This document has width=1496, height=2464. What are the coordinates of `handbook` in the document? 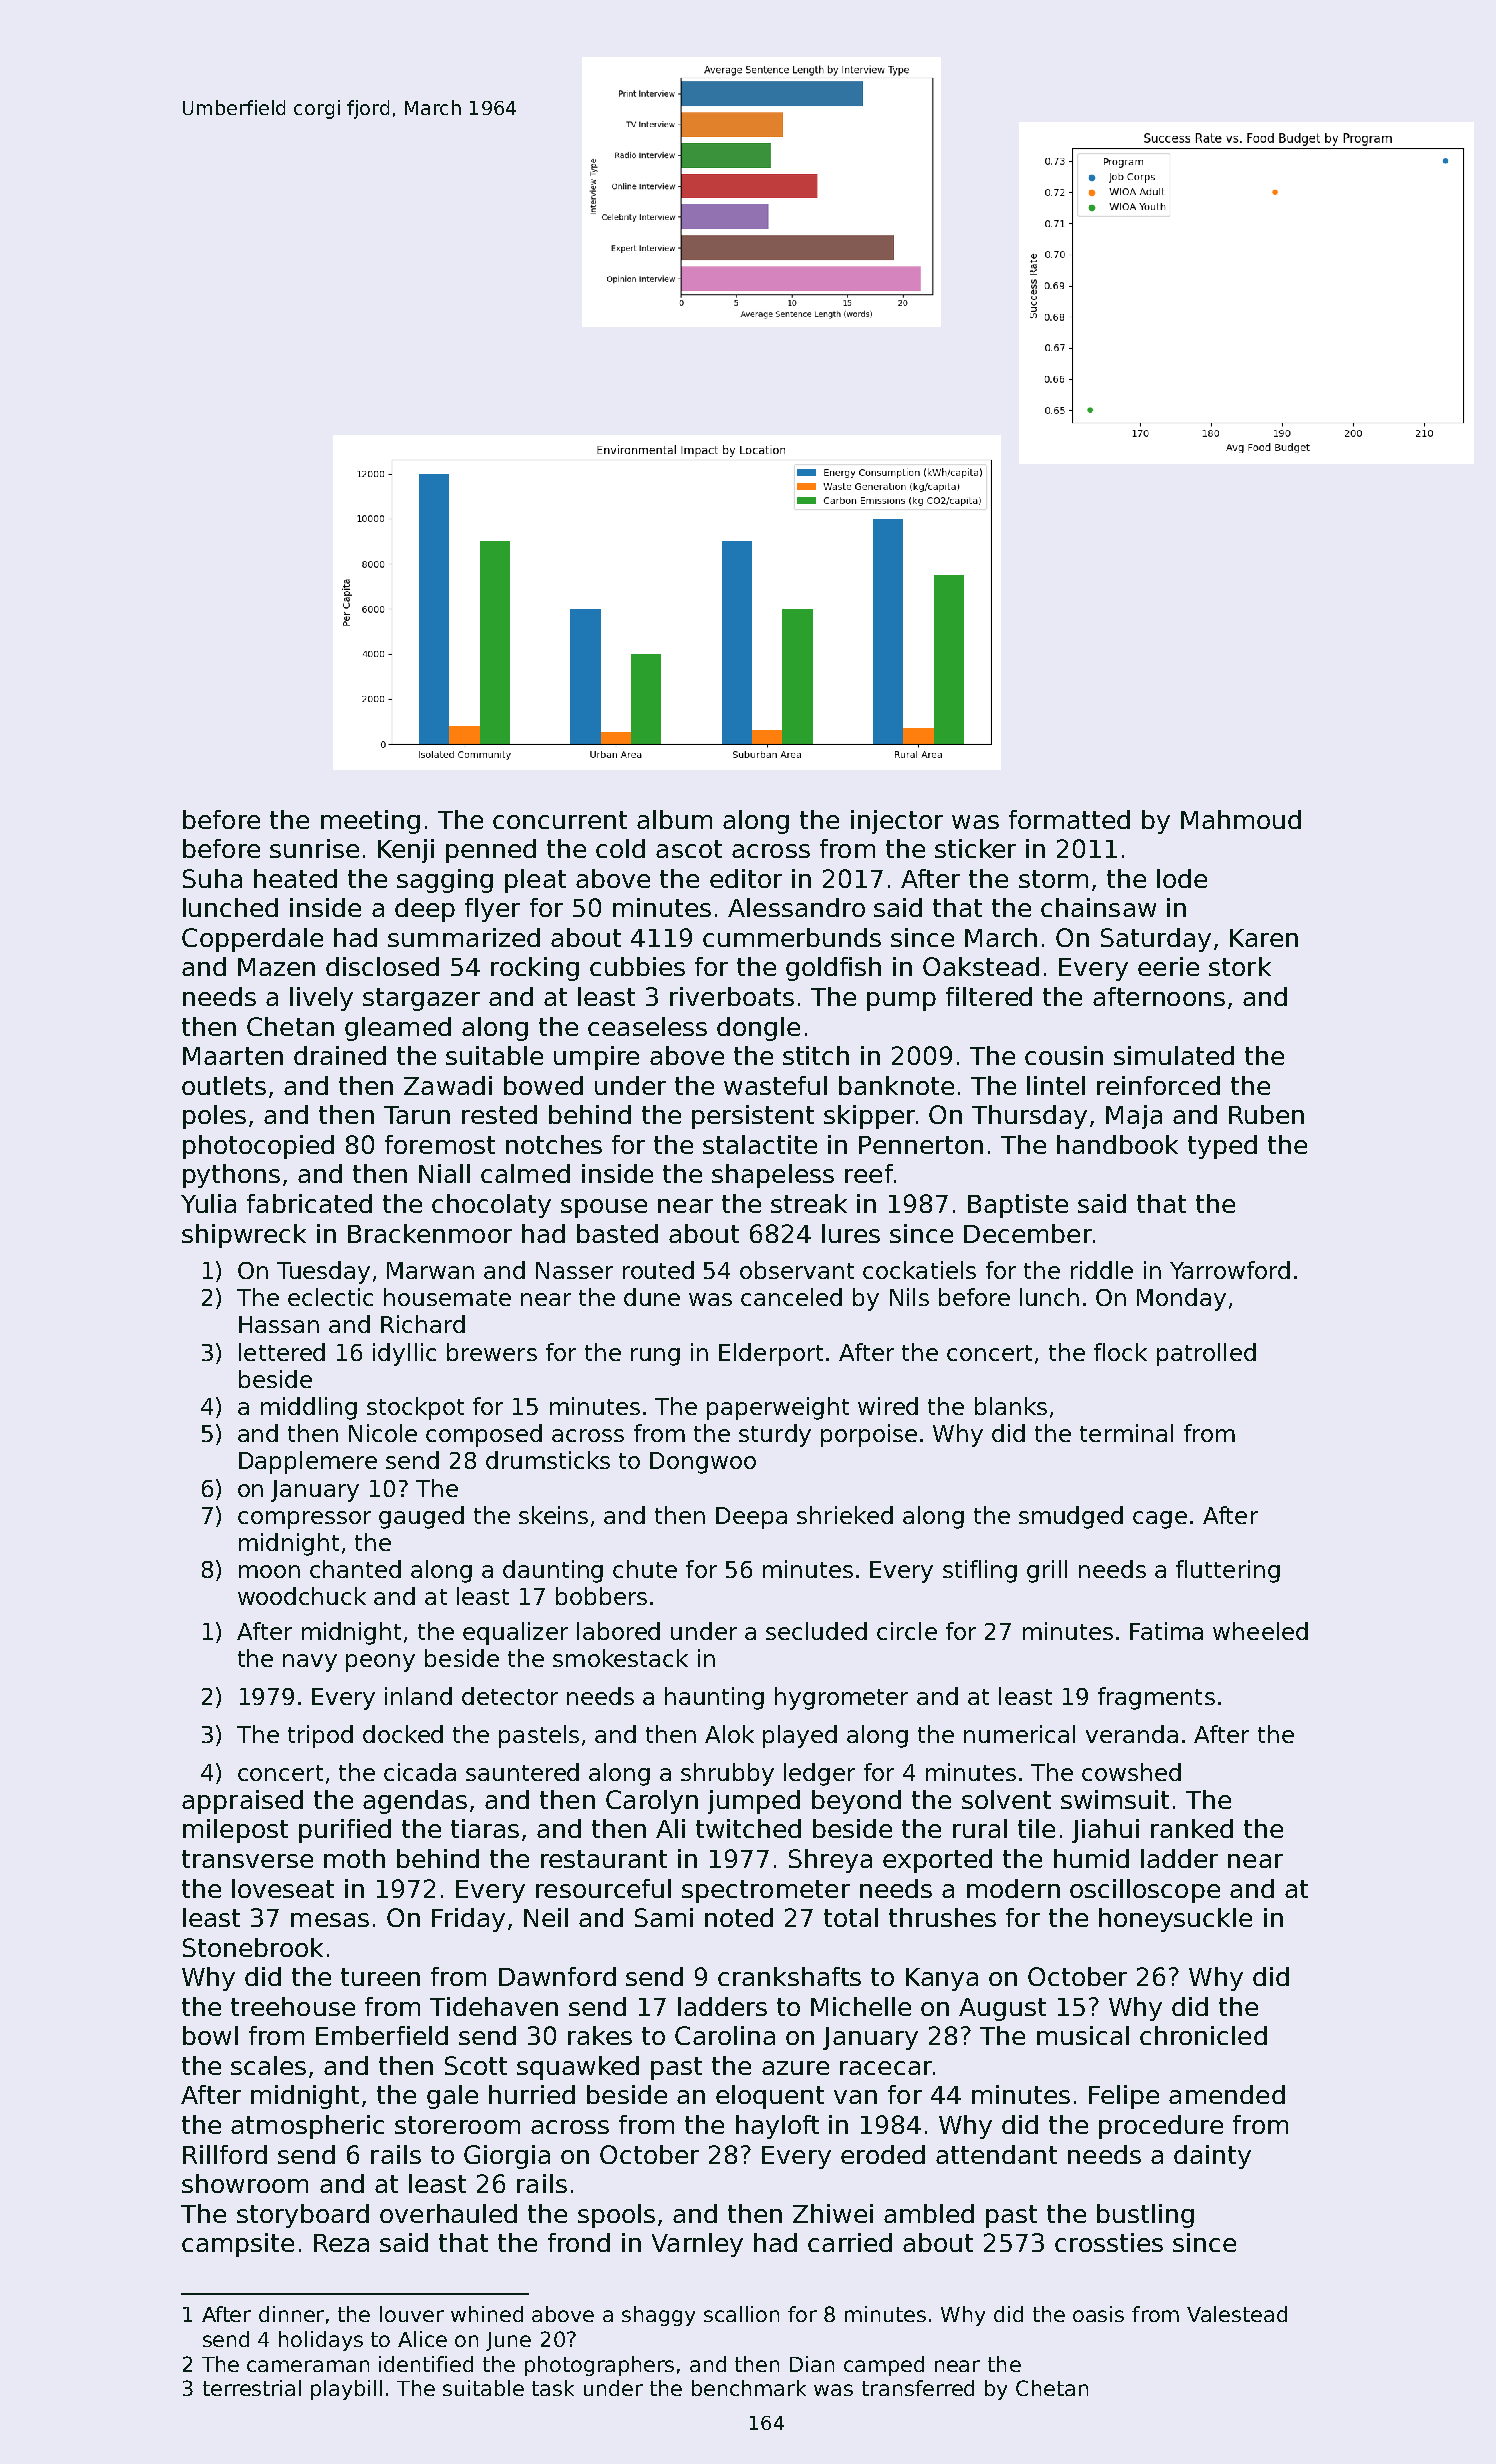 It's located at (1117, 1144).
